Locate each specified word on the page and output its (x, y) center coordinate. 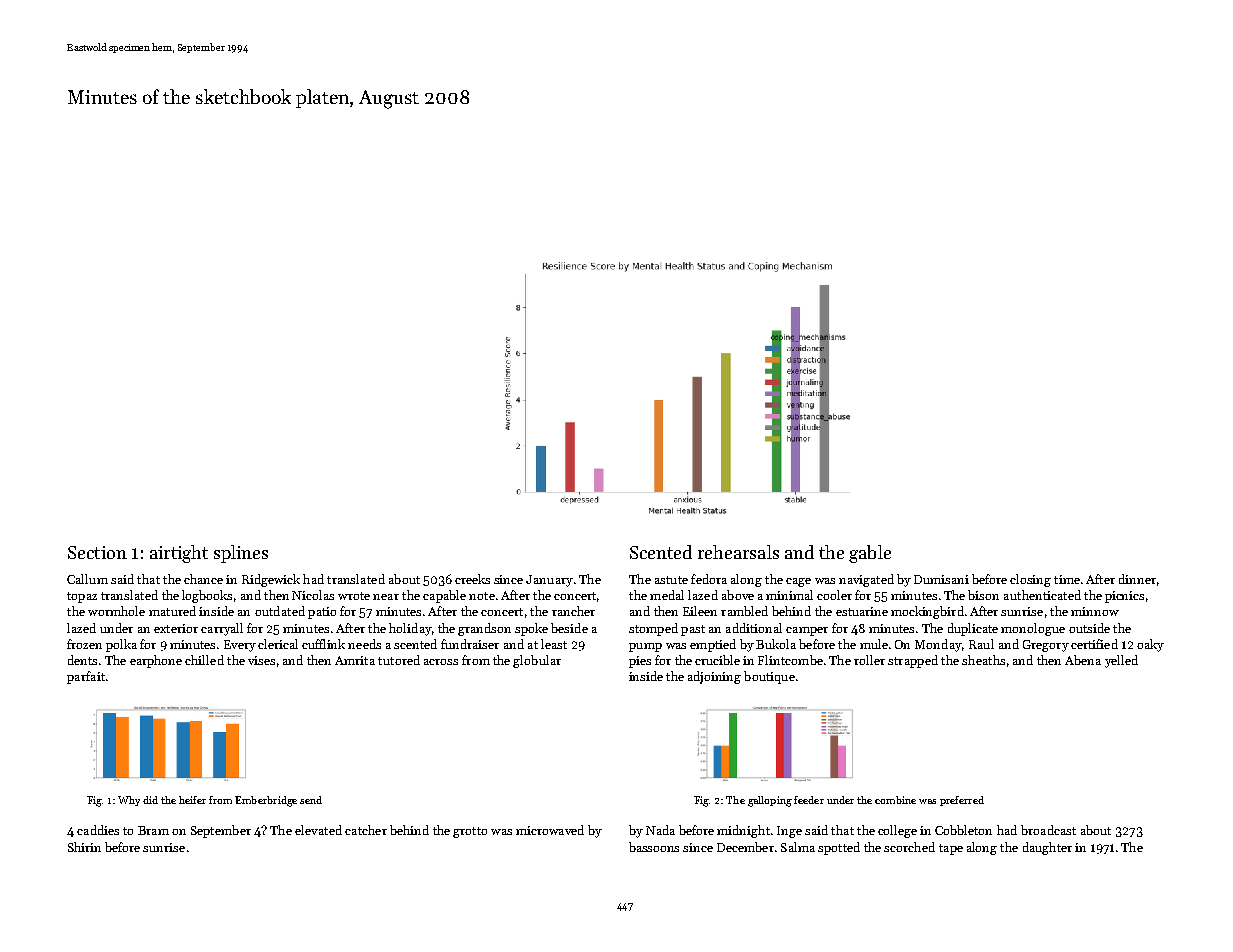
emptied (713, 645)
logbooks (207, 596)
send (311, 800)
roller (869, 660)
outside (1089, 628)
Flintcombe (790, 660)
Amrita (355, 660)
